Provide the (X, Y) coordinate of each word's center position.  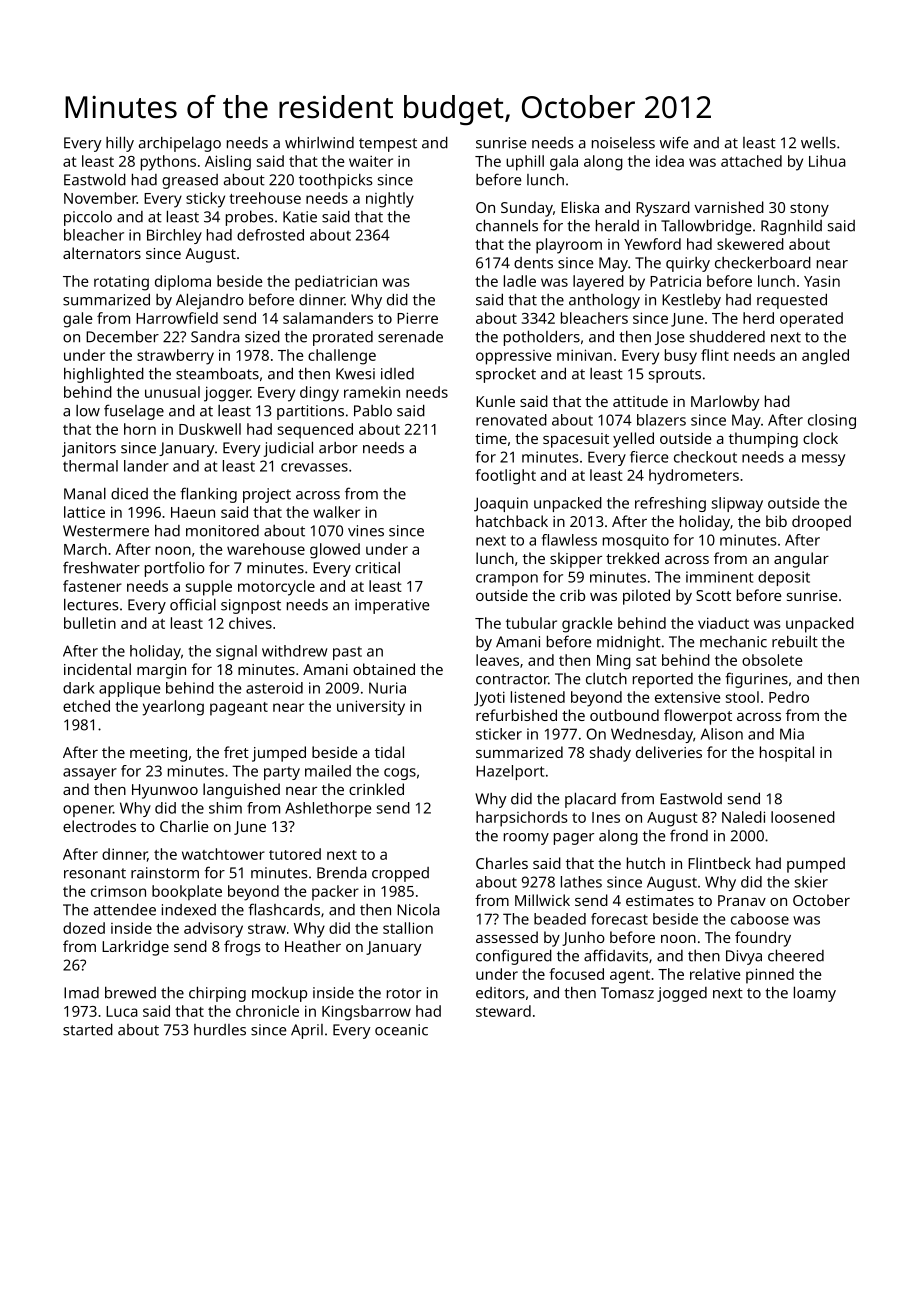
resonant (95, 873)
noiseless (623, 143)
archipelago (180, 144)
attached (751, 161)
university (371, 708)
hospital (787, 754)
